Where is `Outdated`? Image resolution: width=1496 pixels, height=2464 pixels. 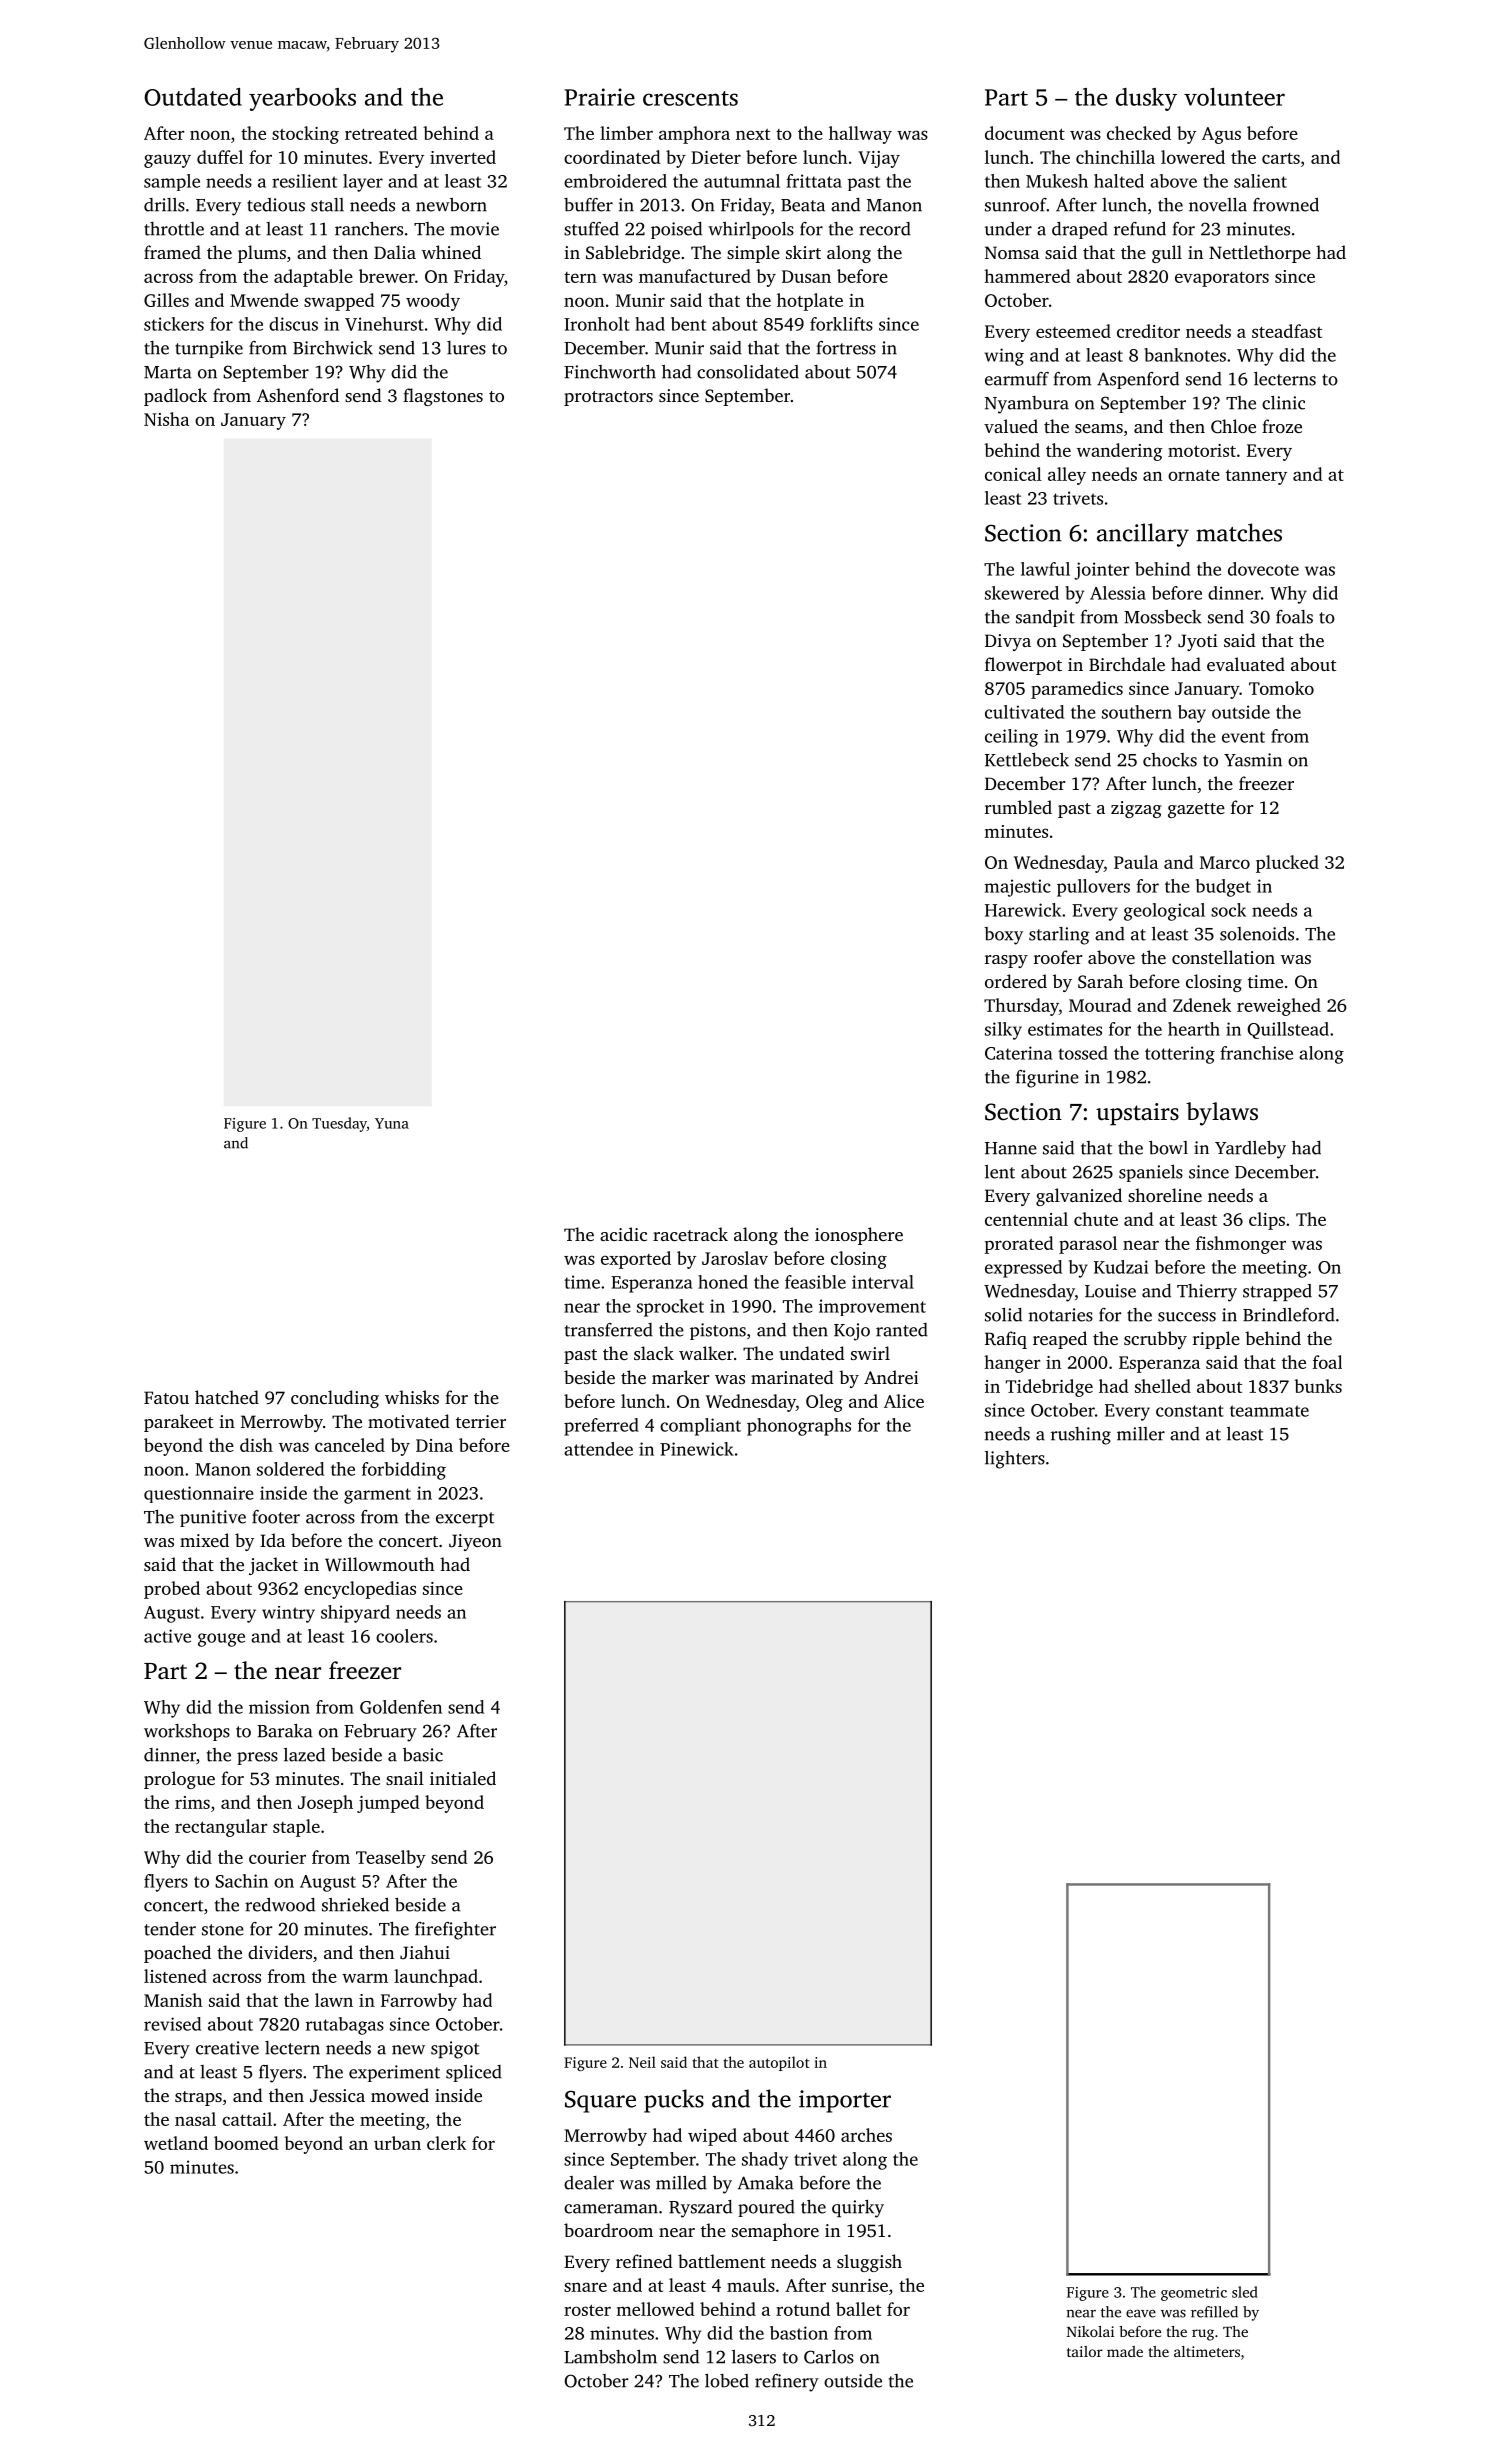 Outdated is located at coordinates (193, 97).
